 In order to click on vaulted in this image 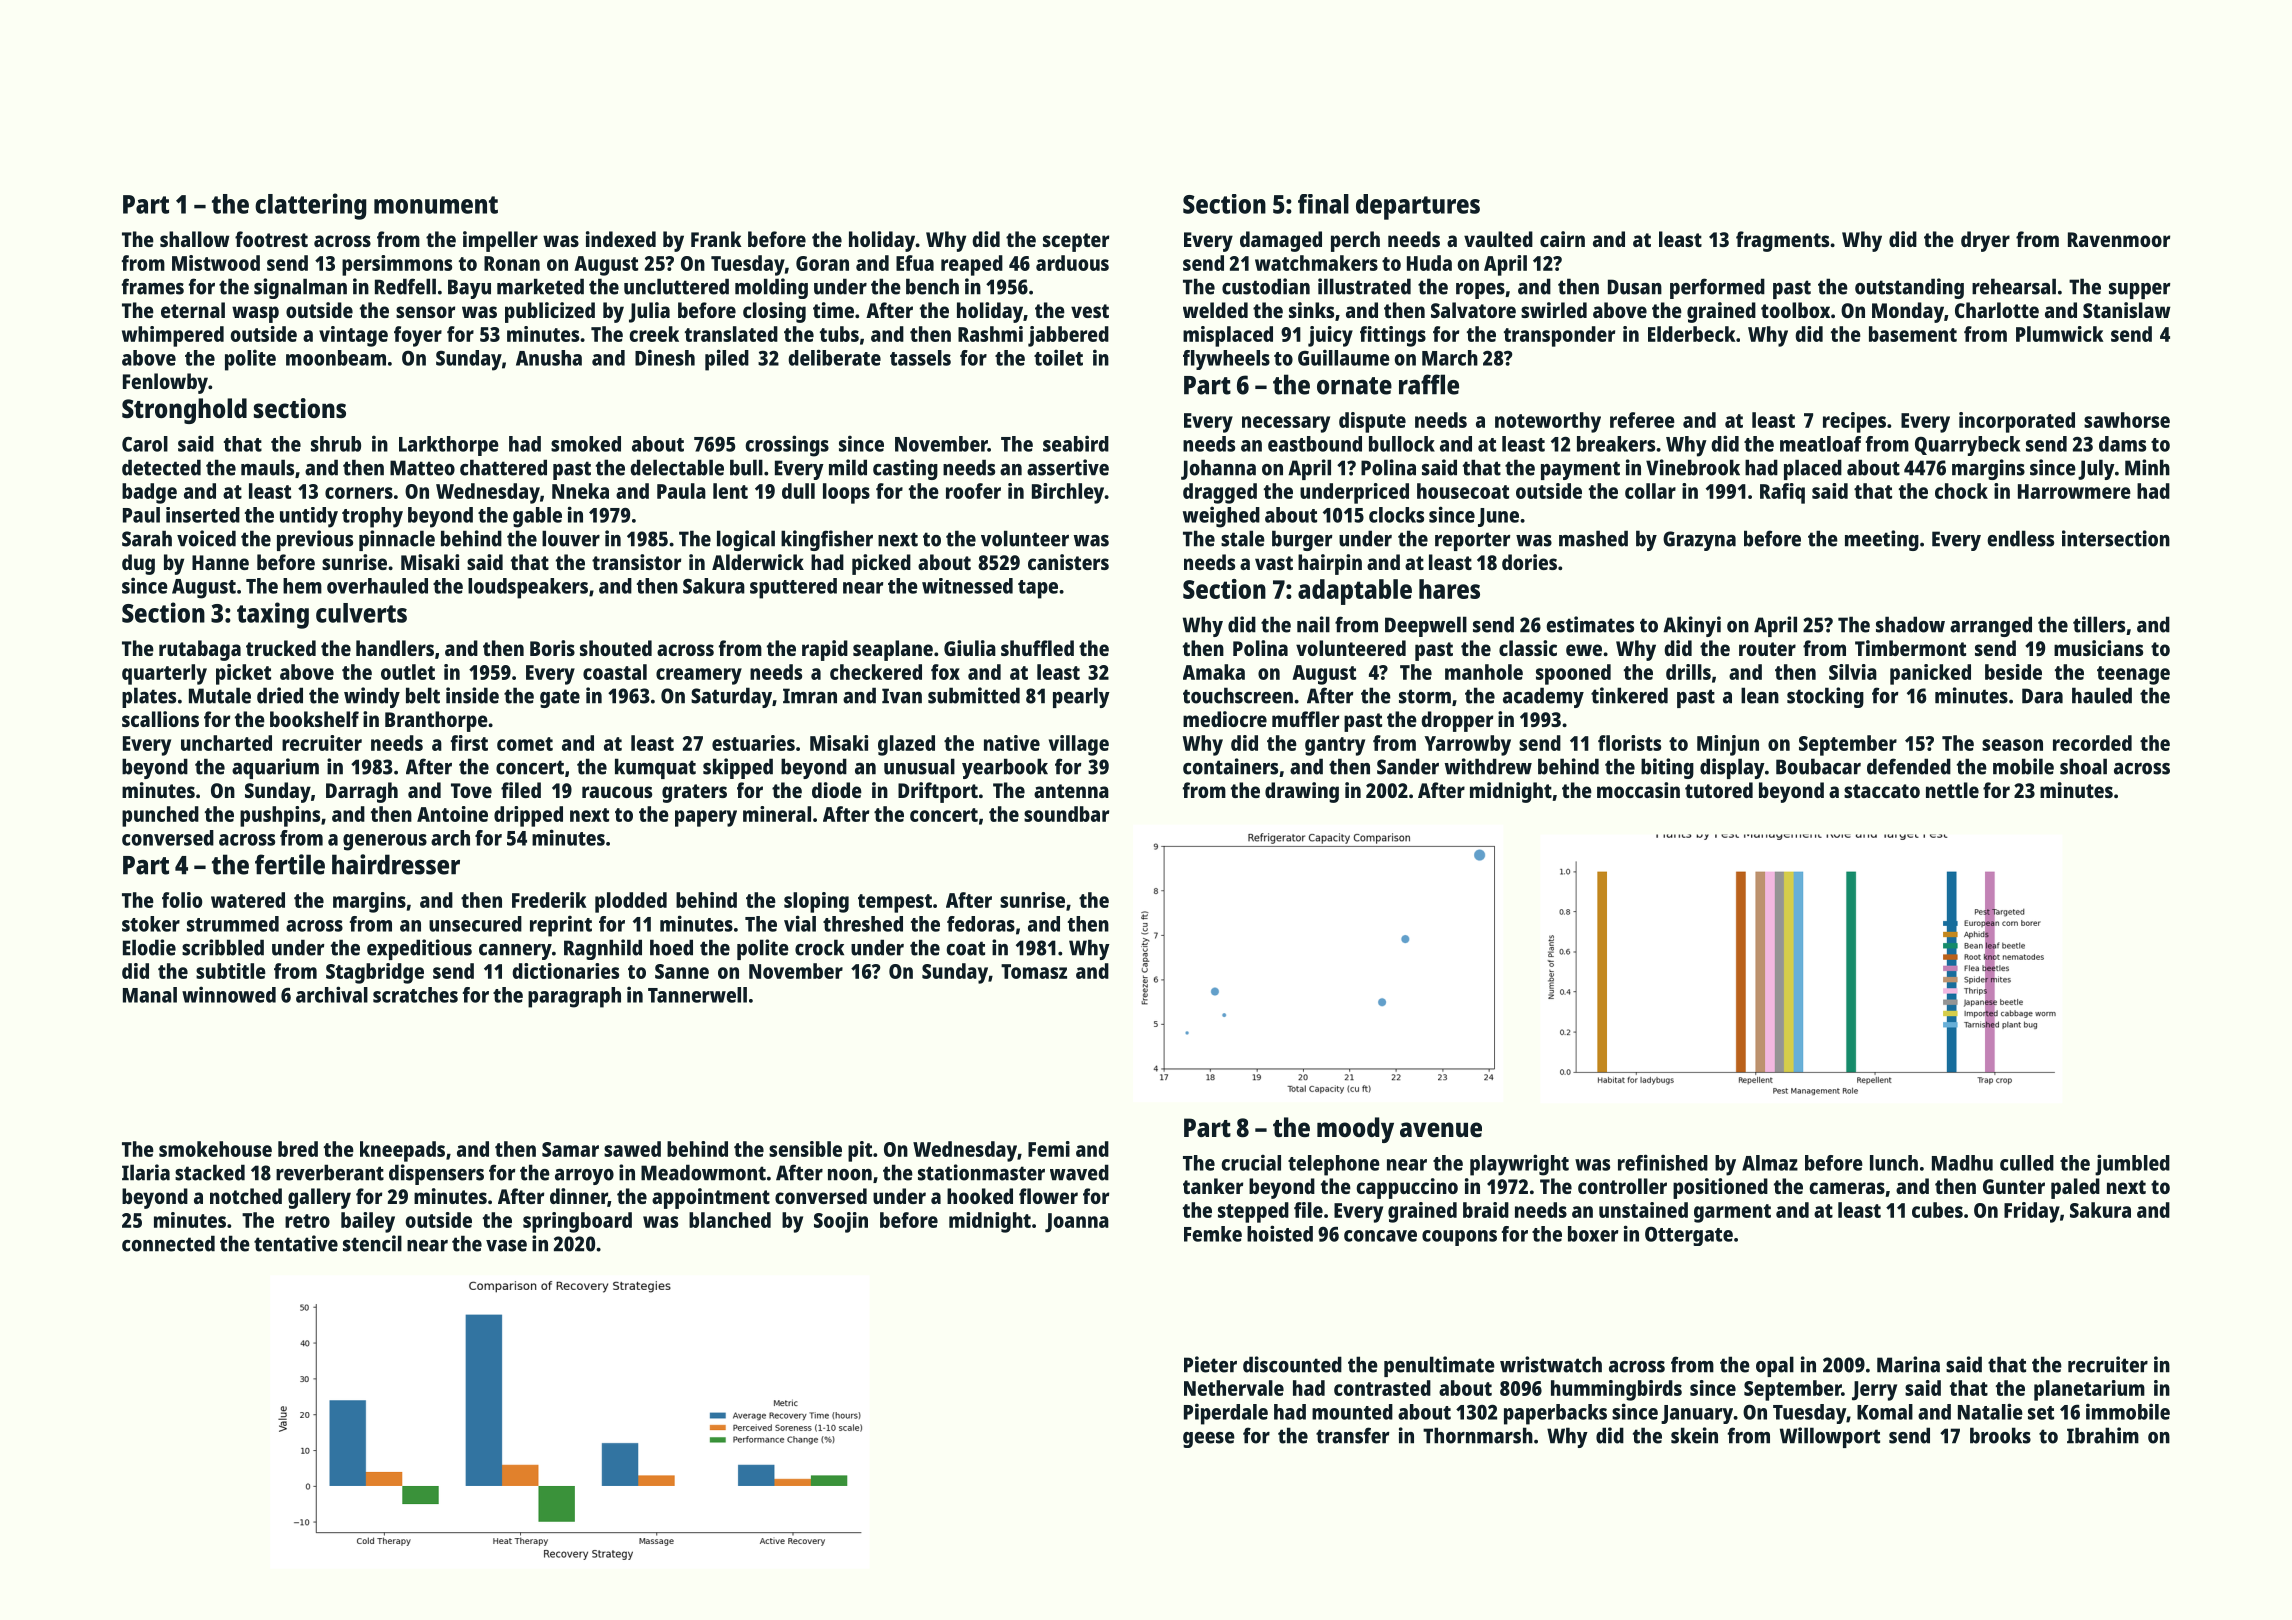, I will do `click(1498, 239)`.
